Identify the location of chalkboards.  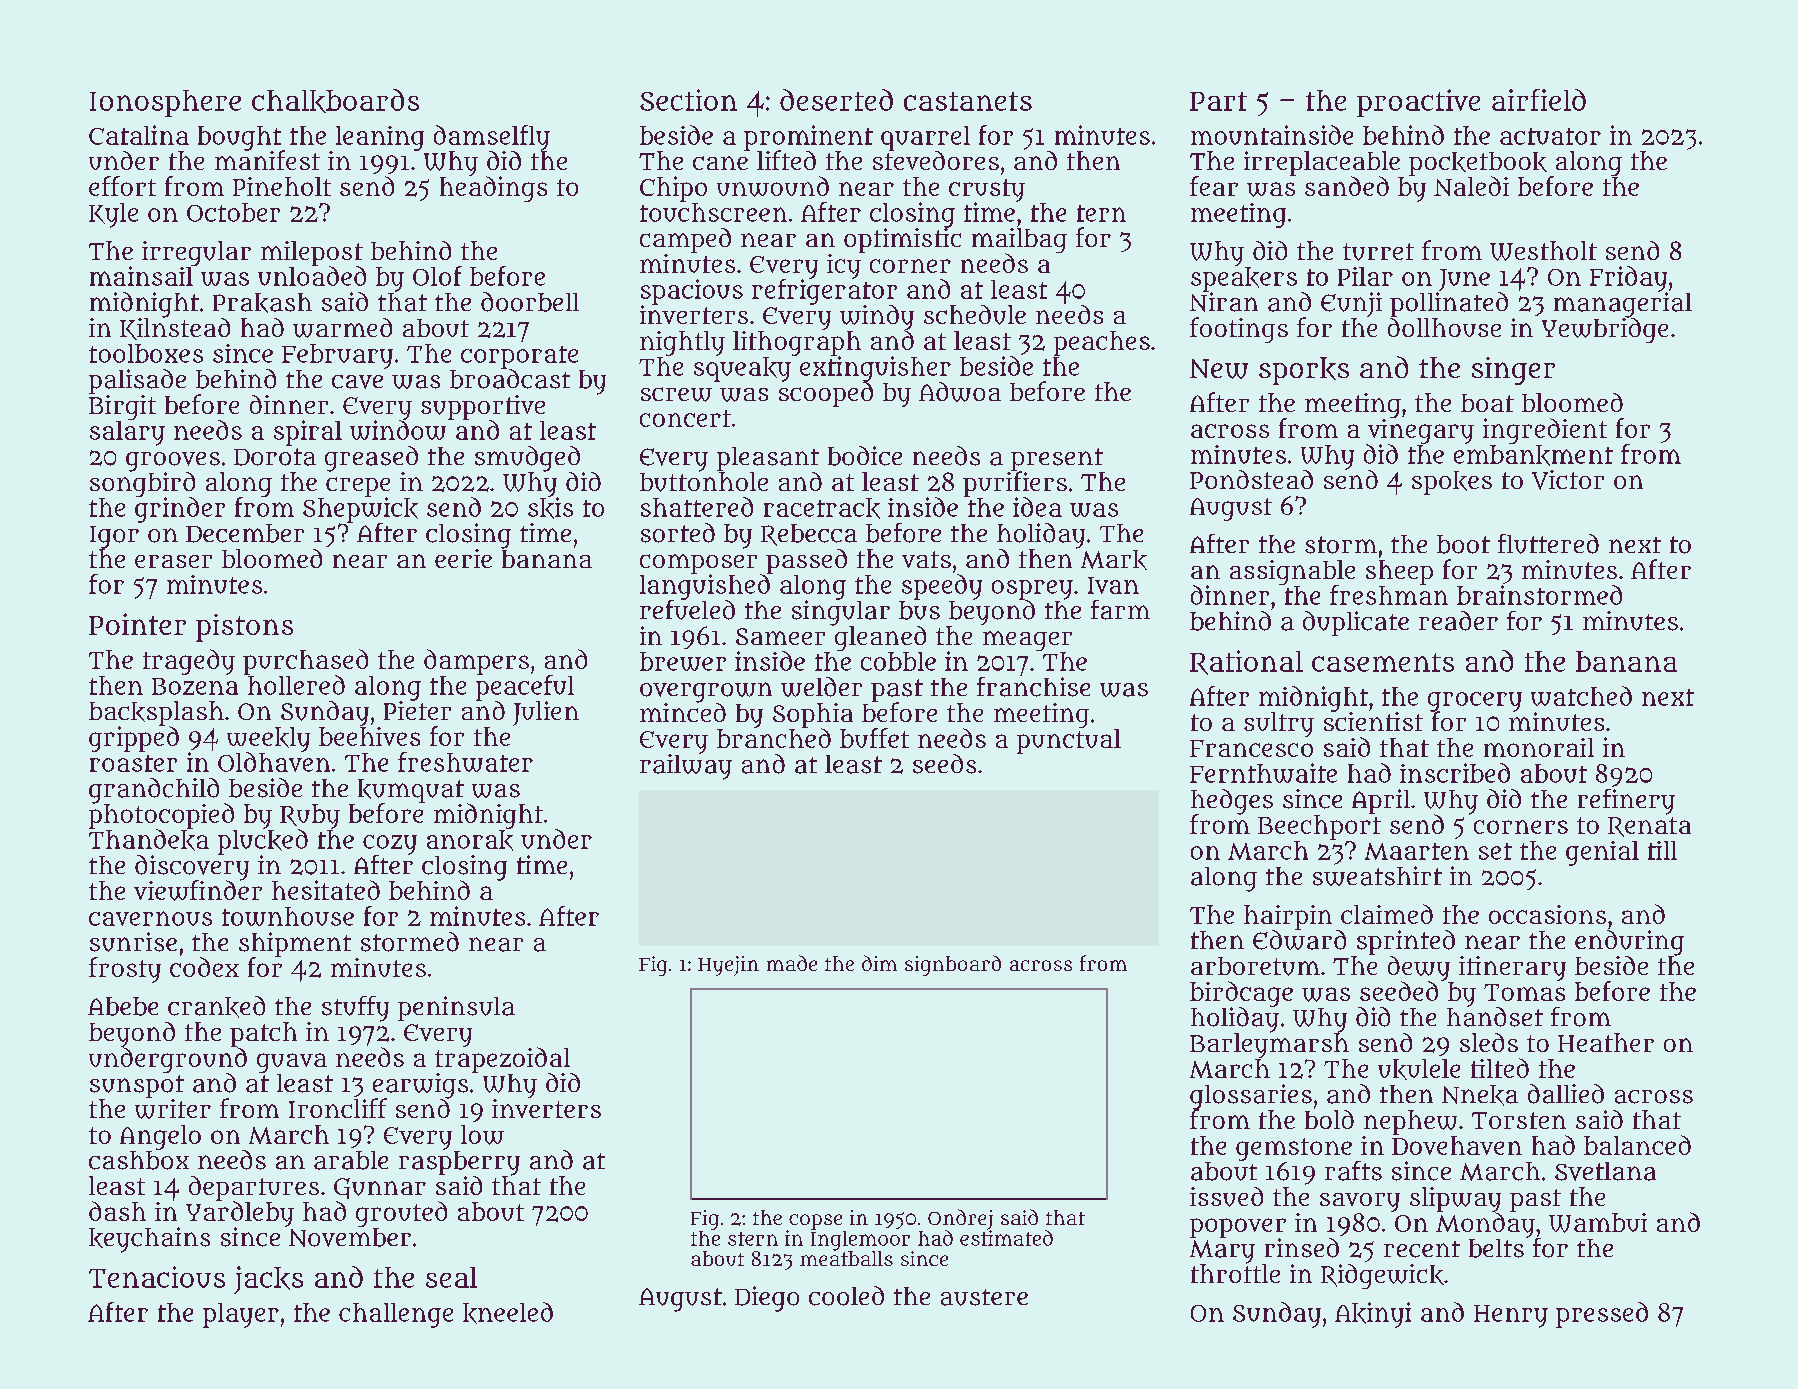
(335, 101).
